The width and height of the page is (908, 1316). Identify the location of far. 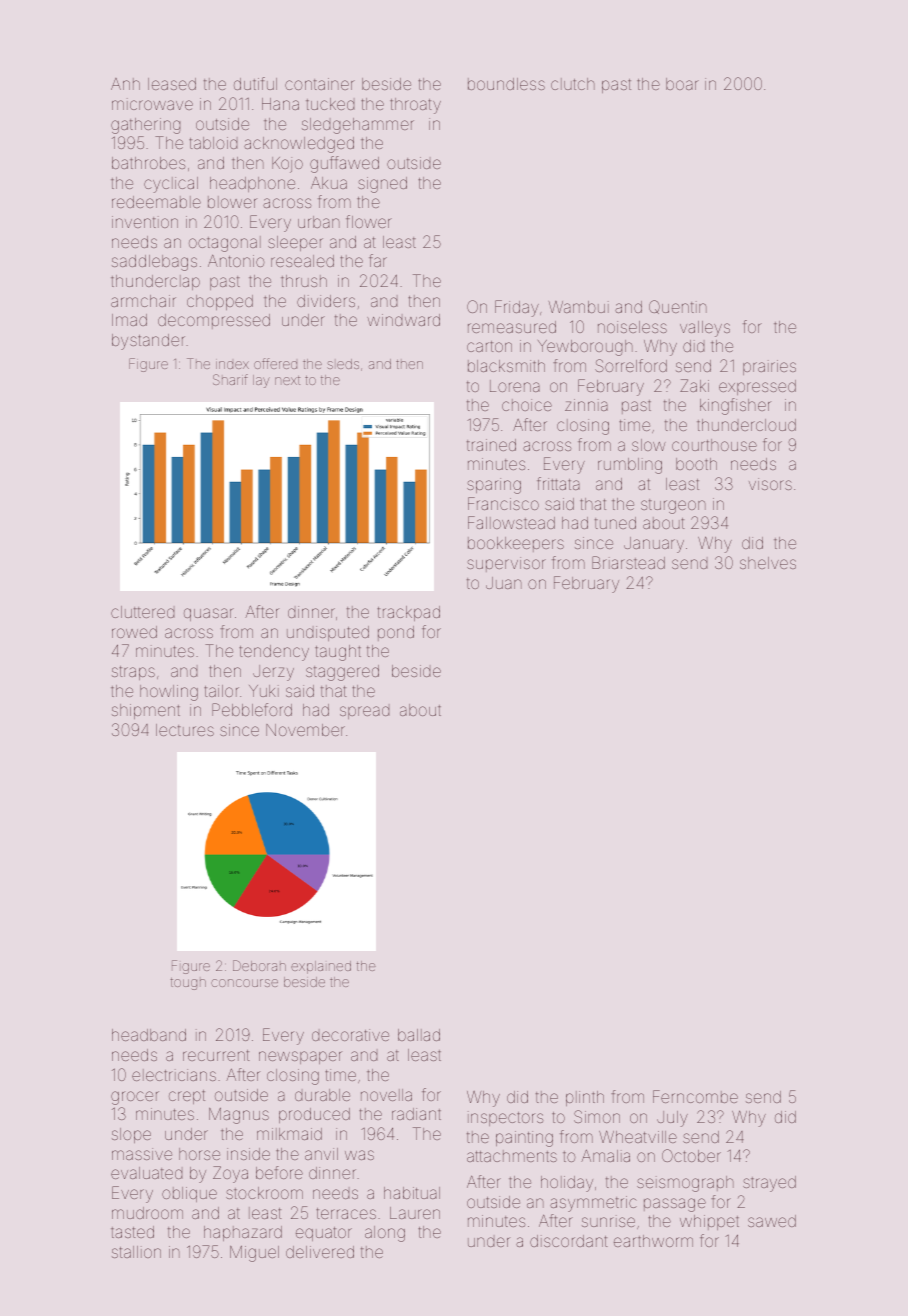
(378, 260).
